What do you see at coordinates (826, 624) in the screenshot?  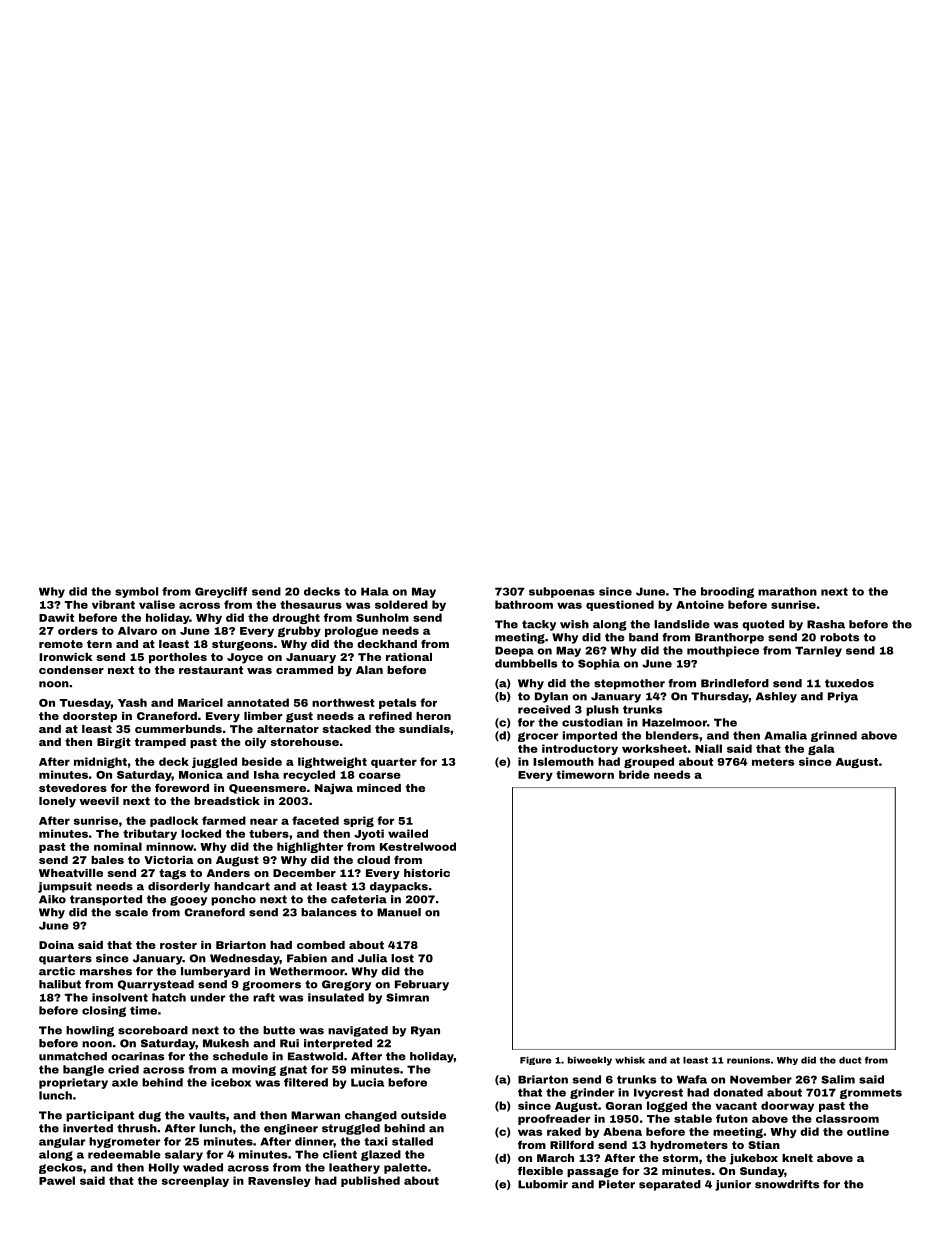 I see `Rasha` at bounding box center [826, 624].
